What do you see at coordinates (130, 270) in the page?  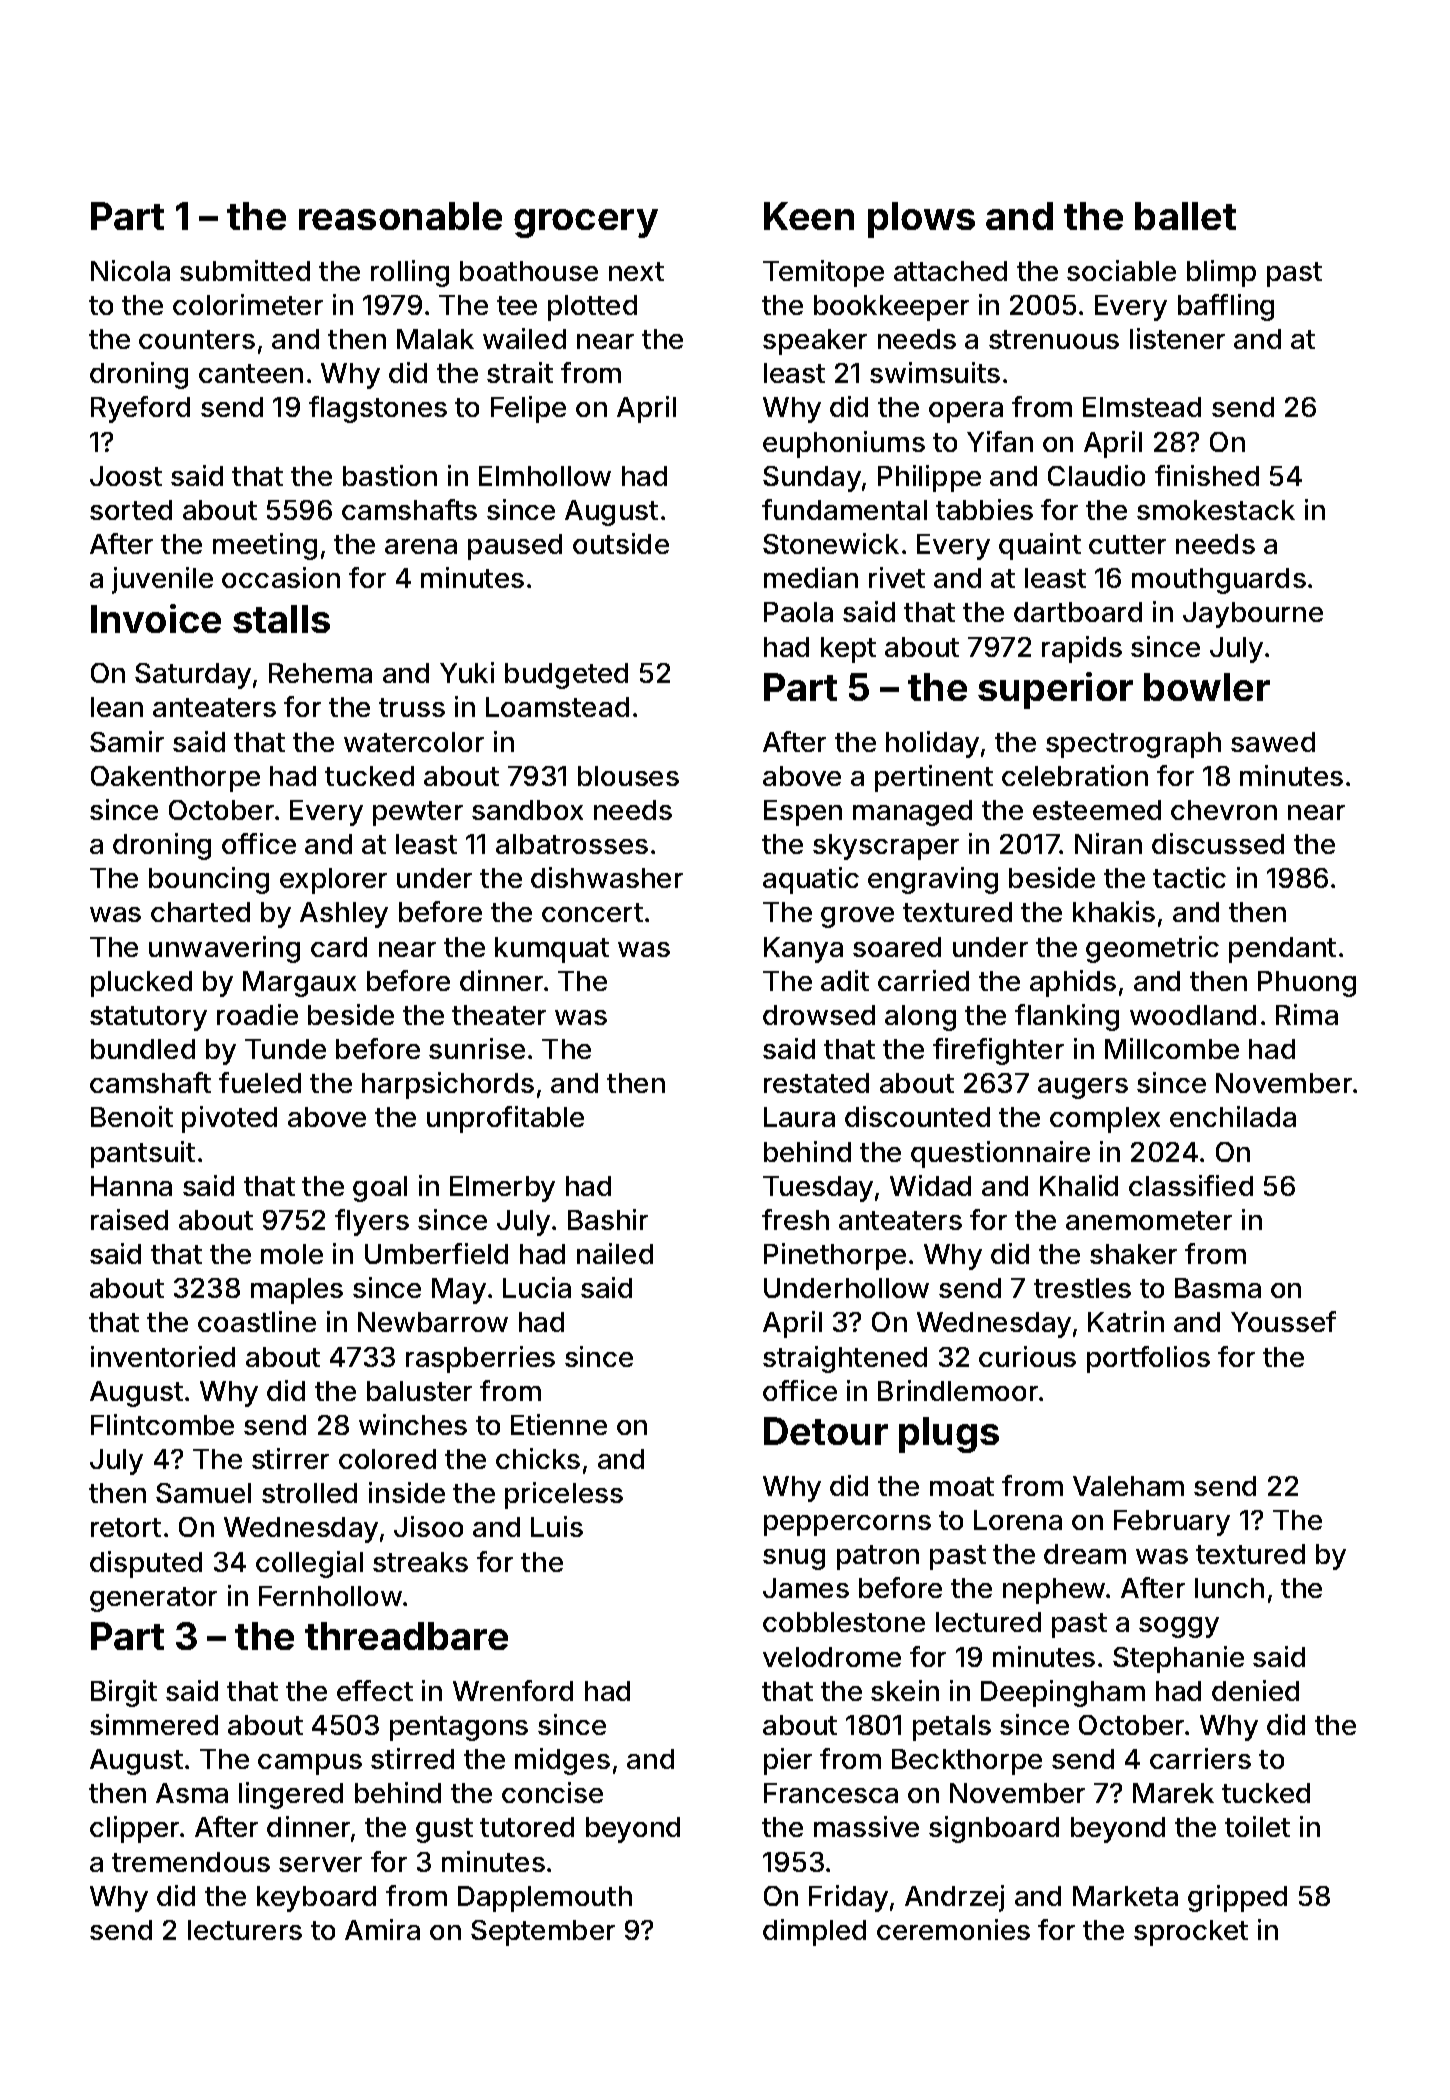 I see `Nicola` at bounding box center [130, 270].
